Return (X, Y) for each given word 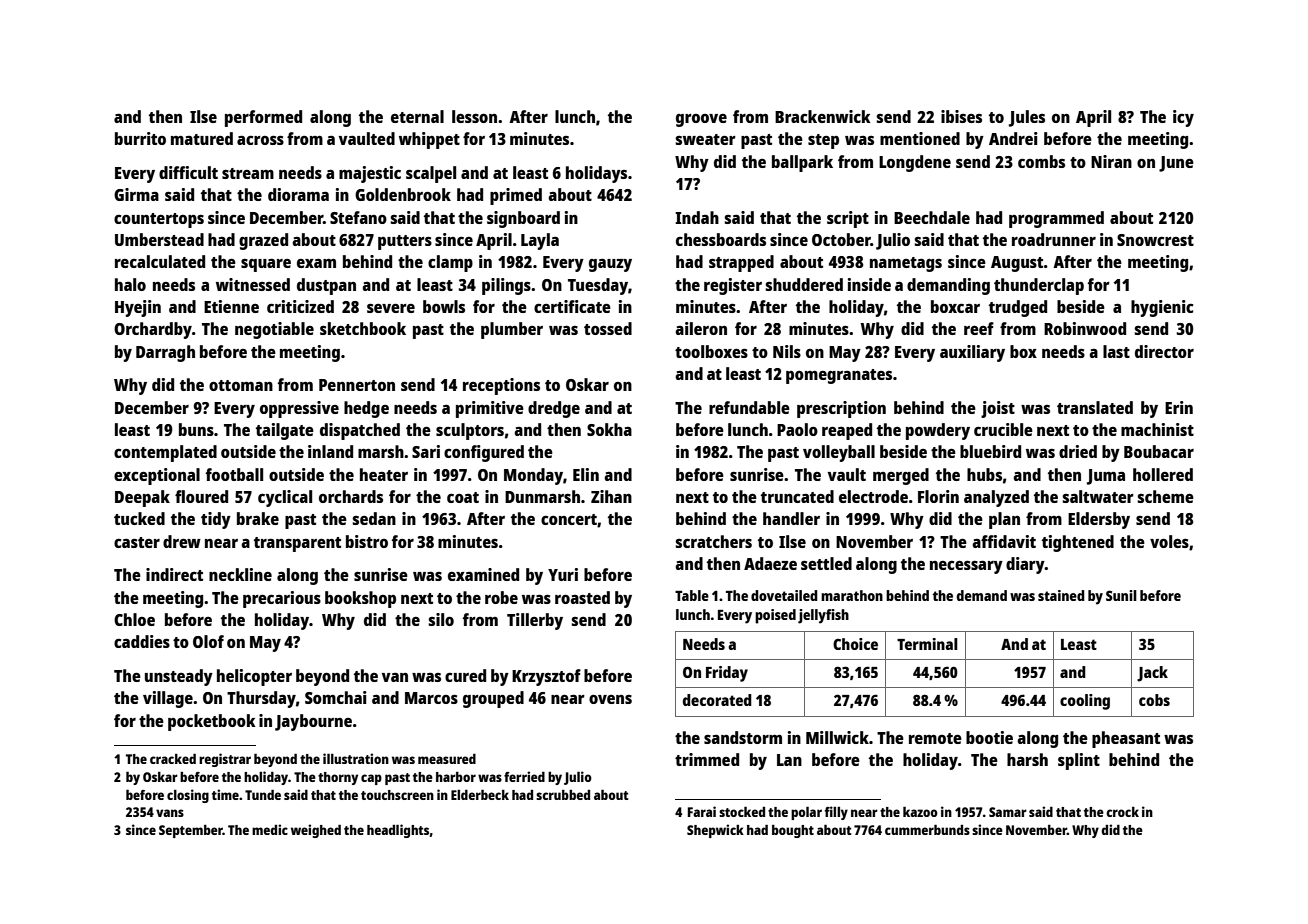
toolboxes (711, 351)
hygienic (1162, 308)
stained (1061, 595)
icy (1183, 118)
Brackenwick (823, 116)
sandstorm (743, 737)
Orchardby (153, 330)
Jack (1152, 674)
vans (170, 813)
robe (501, 597)
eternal (417, 116)
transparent (297, 544)
